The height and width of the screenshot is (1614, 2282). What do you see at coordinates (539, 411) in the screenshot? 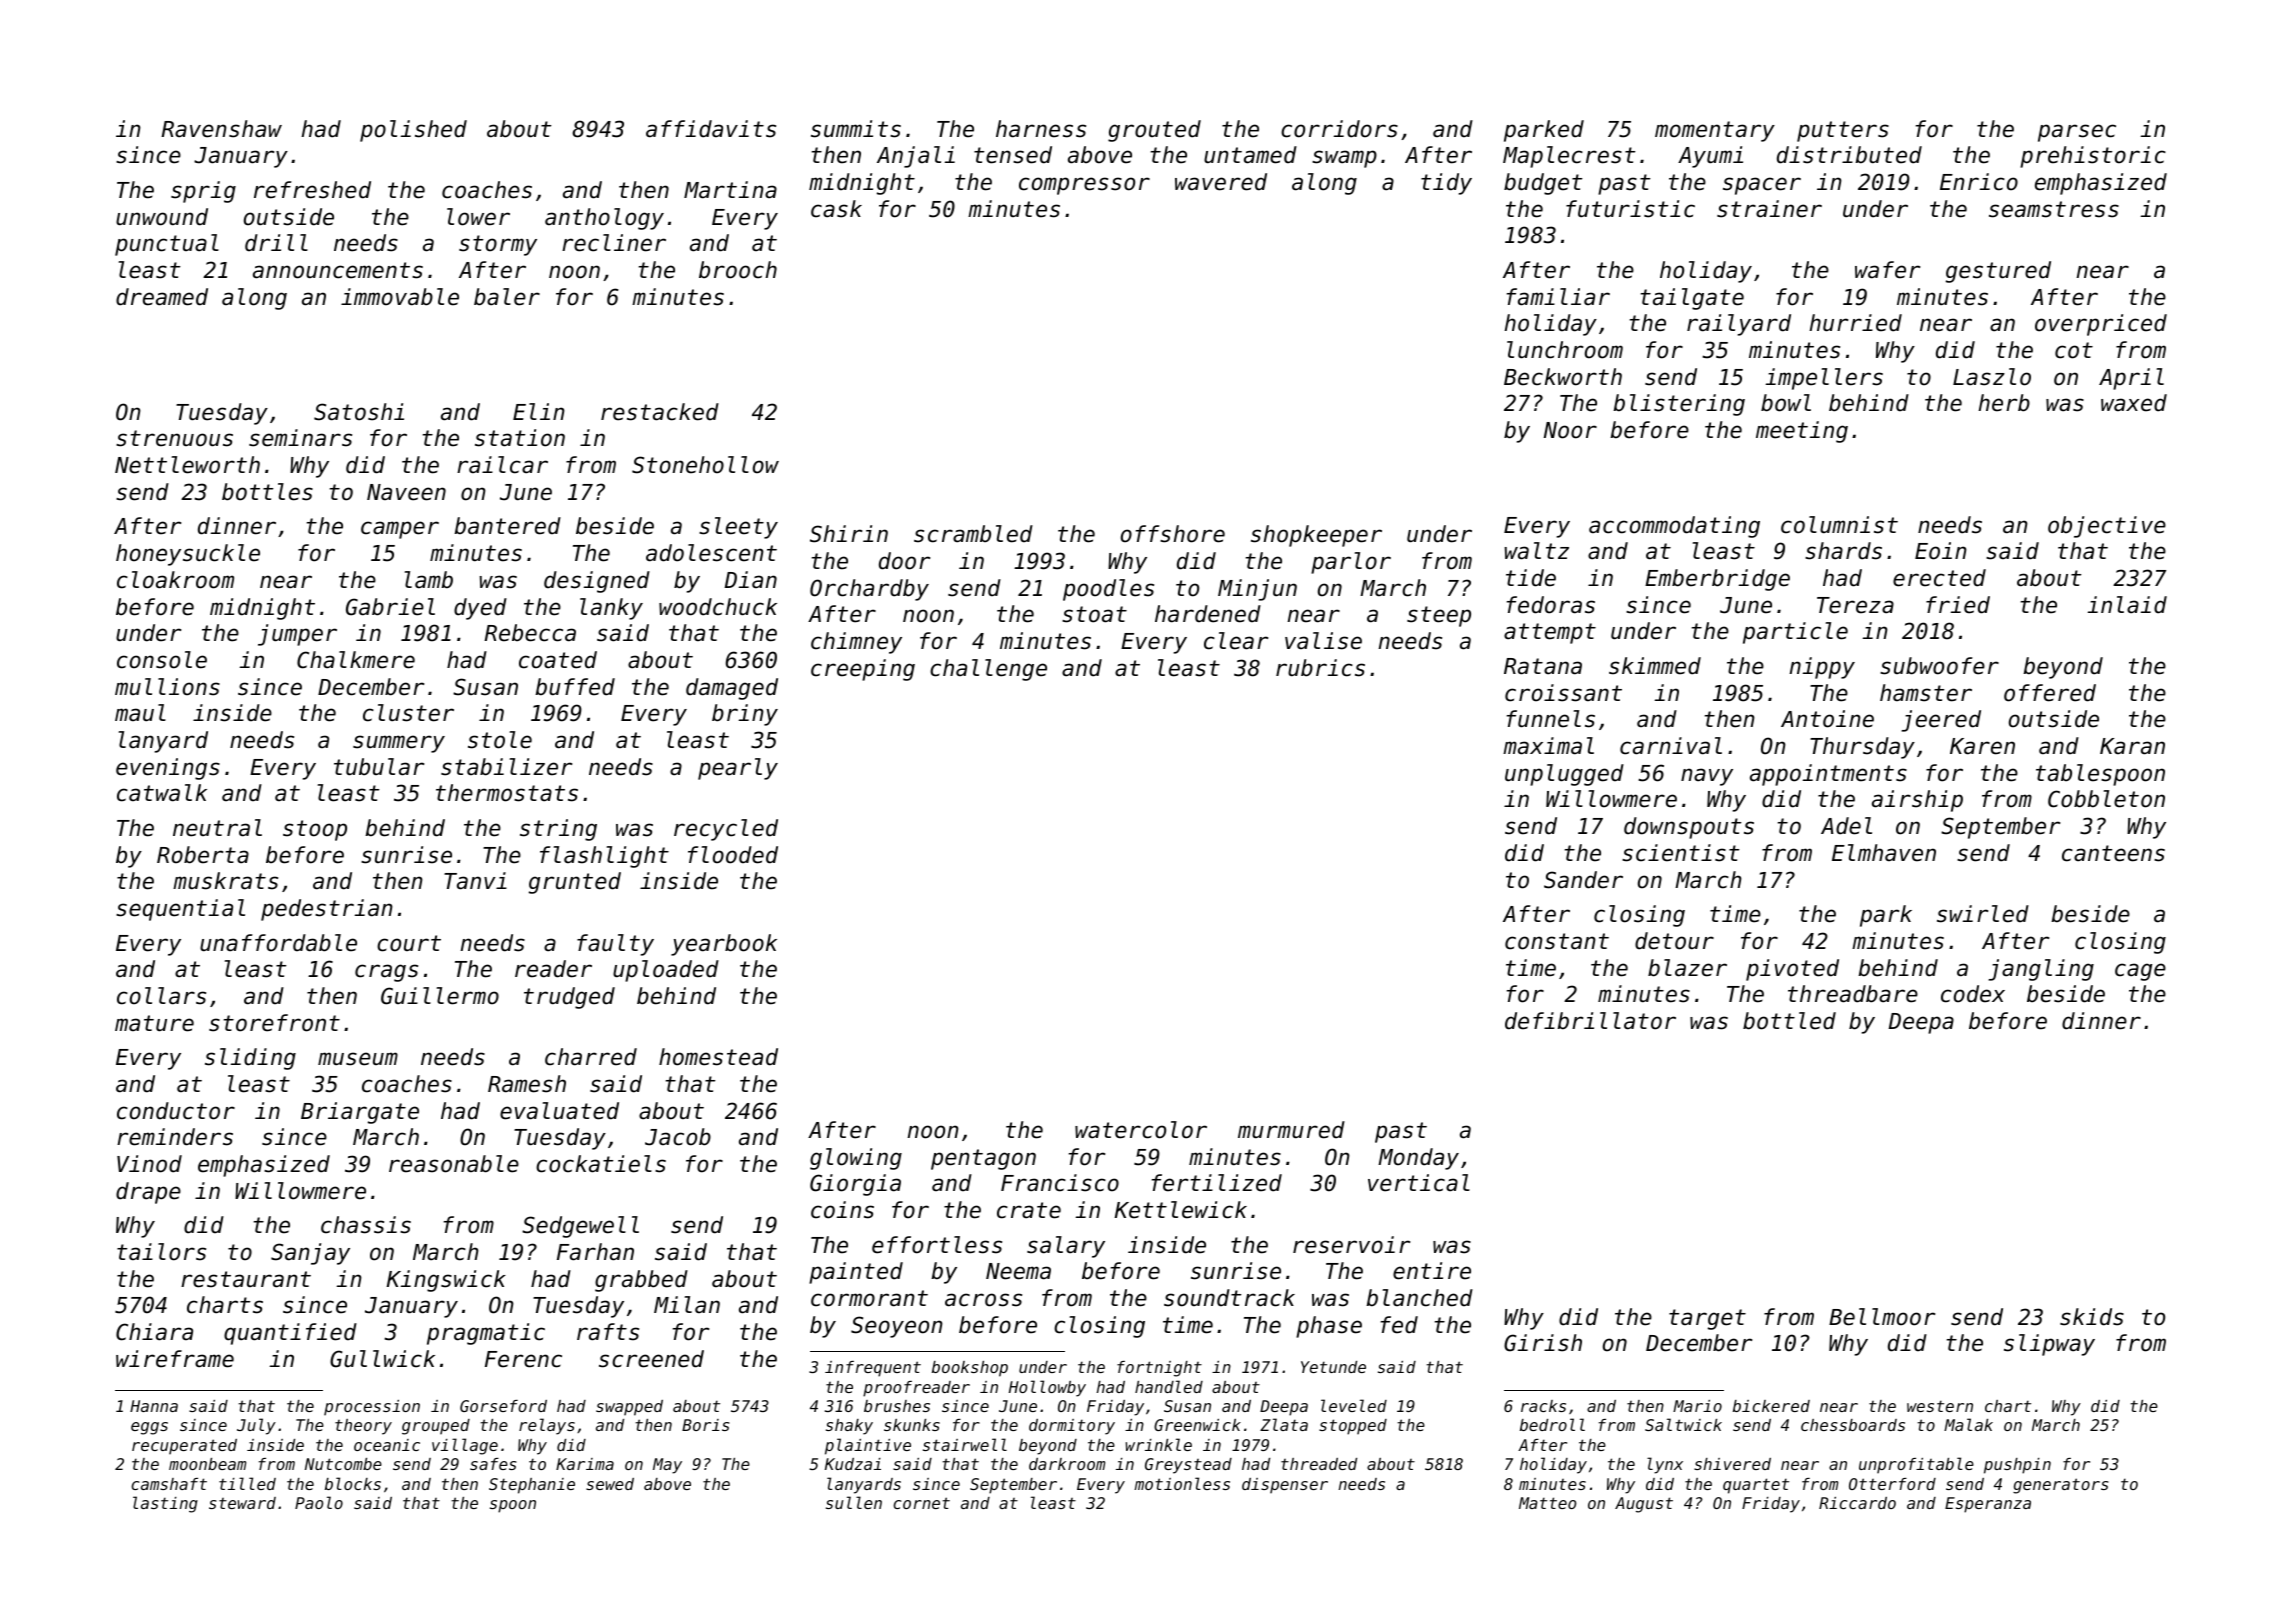
I see `Elin` at bounding box center [539, 411].
